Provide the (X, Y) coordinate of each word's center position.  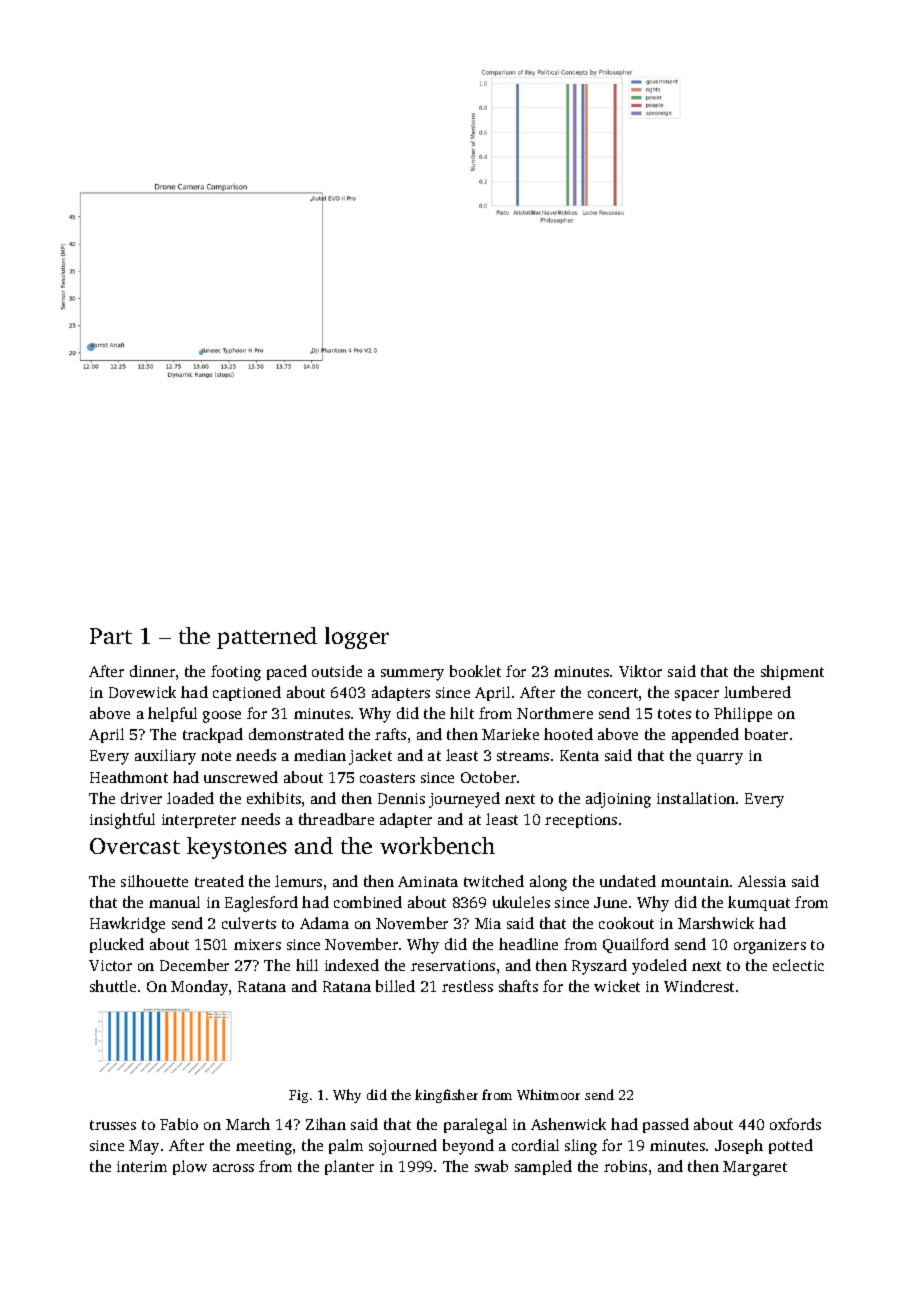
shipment (792, 672)
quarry (720, 759)
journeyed (464, 800)
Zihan (326, 1124)
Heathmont (129, 777)
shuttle (113, 986)
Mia (488, 923)
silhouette (154, 881)
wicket (617, 986)
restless (467, 986)
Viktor (640, 671)
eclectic (798, 965)
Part (111, 636)
